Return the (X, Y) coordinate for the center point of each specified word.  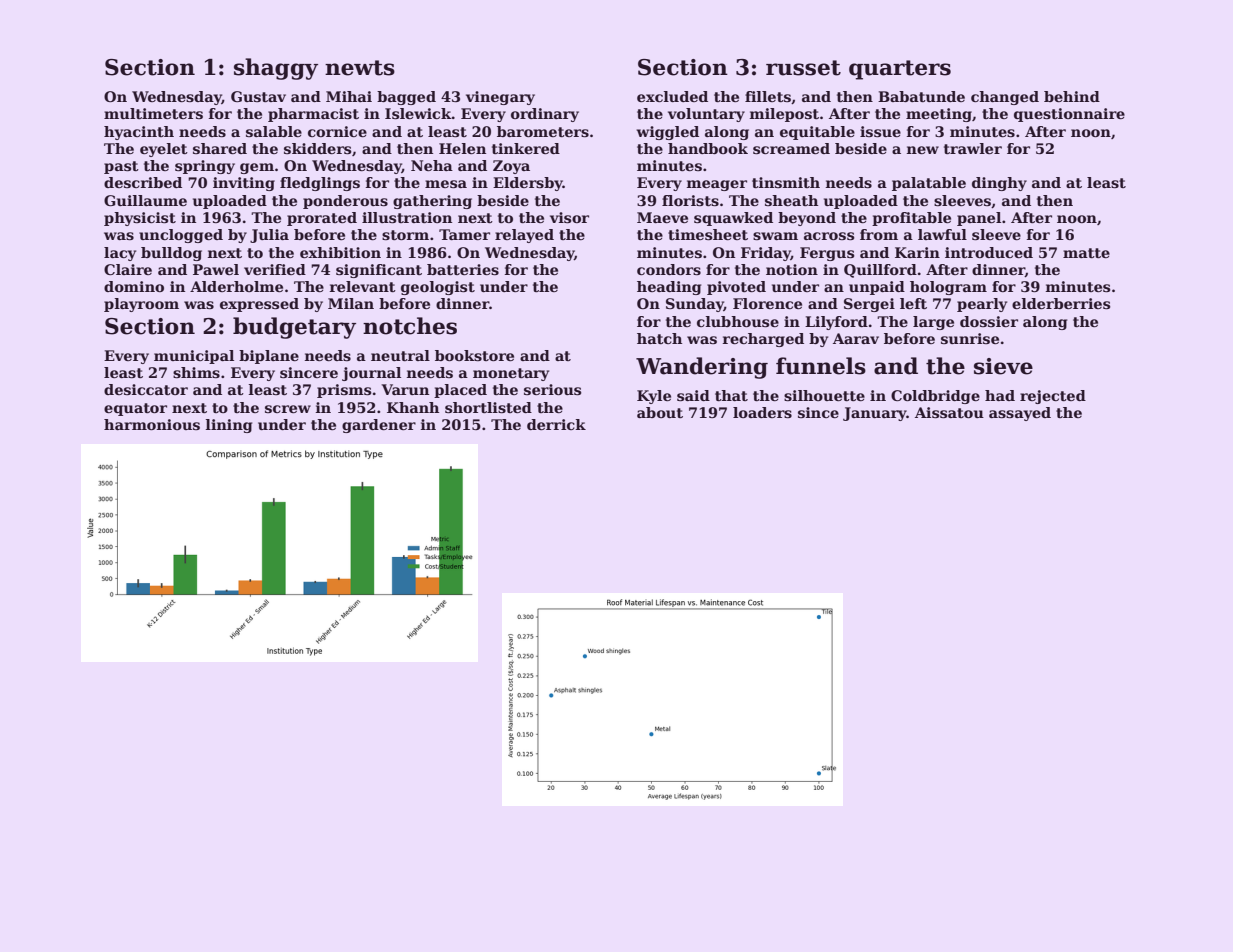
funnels (821, 366)
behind (1072, 96)
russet (803, 68)
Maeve (662, 217)
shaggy (276, 69)
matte (1086, 253)
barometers (543, 131)
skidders (318, 148)
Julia (269, 236)
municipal (194, 357)
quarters (900, 70)
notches (410, 326)
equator (135, 409)
